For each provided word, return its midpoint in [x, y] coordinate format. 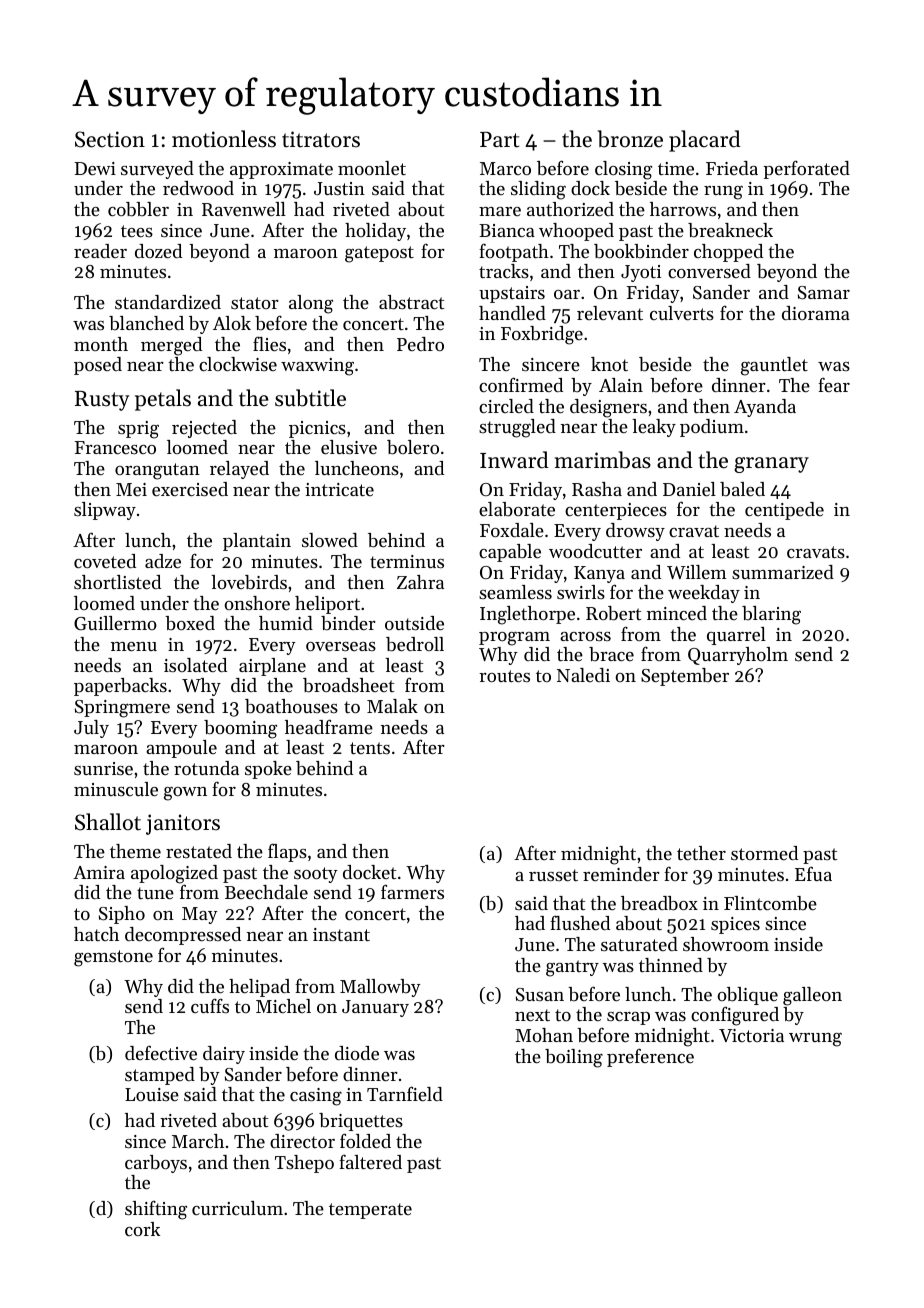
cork [142, 1229]
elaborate [517, 509]
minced [677, 613]
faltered [370, 1161]
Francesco [115, 447]
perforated [806, 169]
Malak [392, 706]
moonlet [372, 168]
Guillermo [115, 623]
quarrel [736, 636]
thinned [671, 965]
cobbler [138, 209]
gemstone [113, 958]
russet [553, 875]
